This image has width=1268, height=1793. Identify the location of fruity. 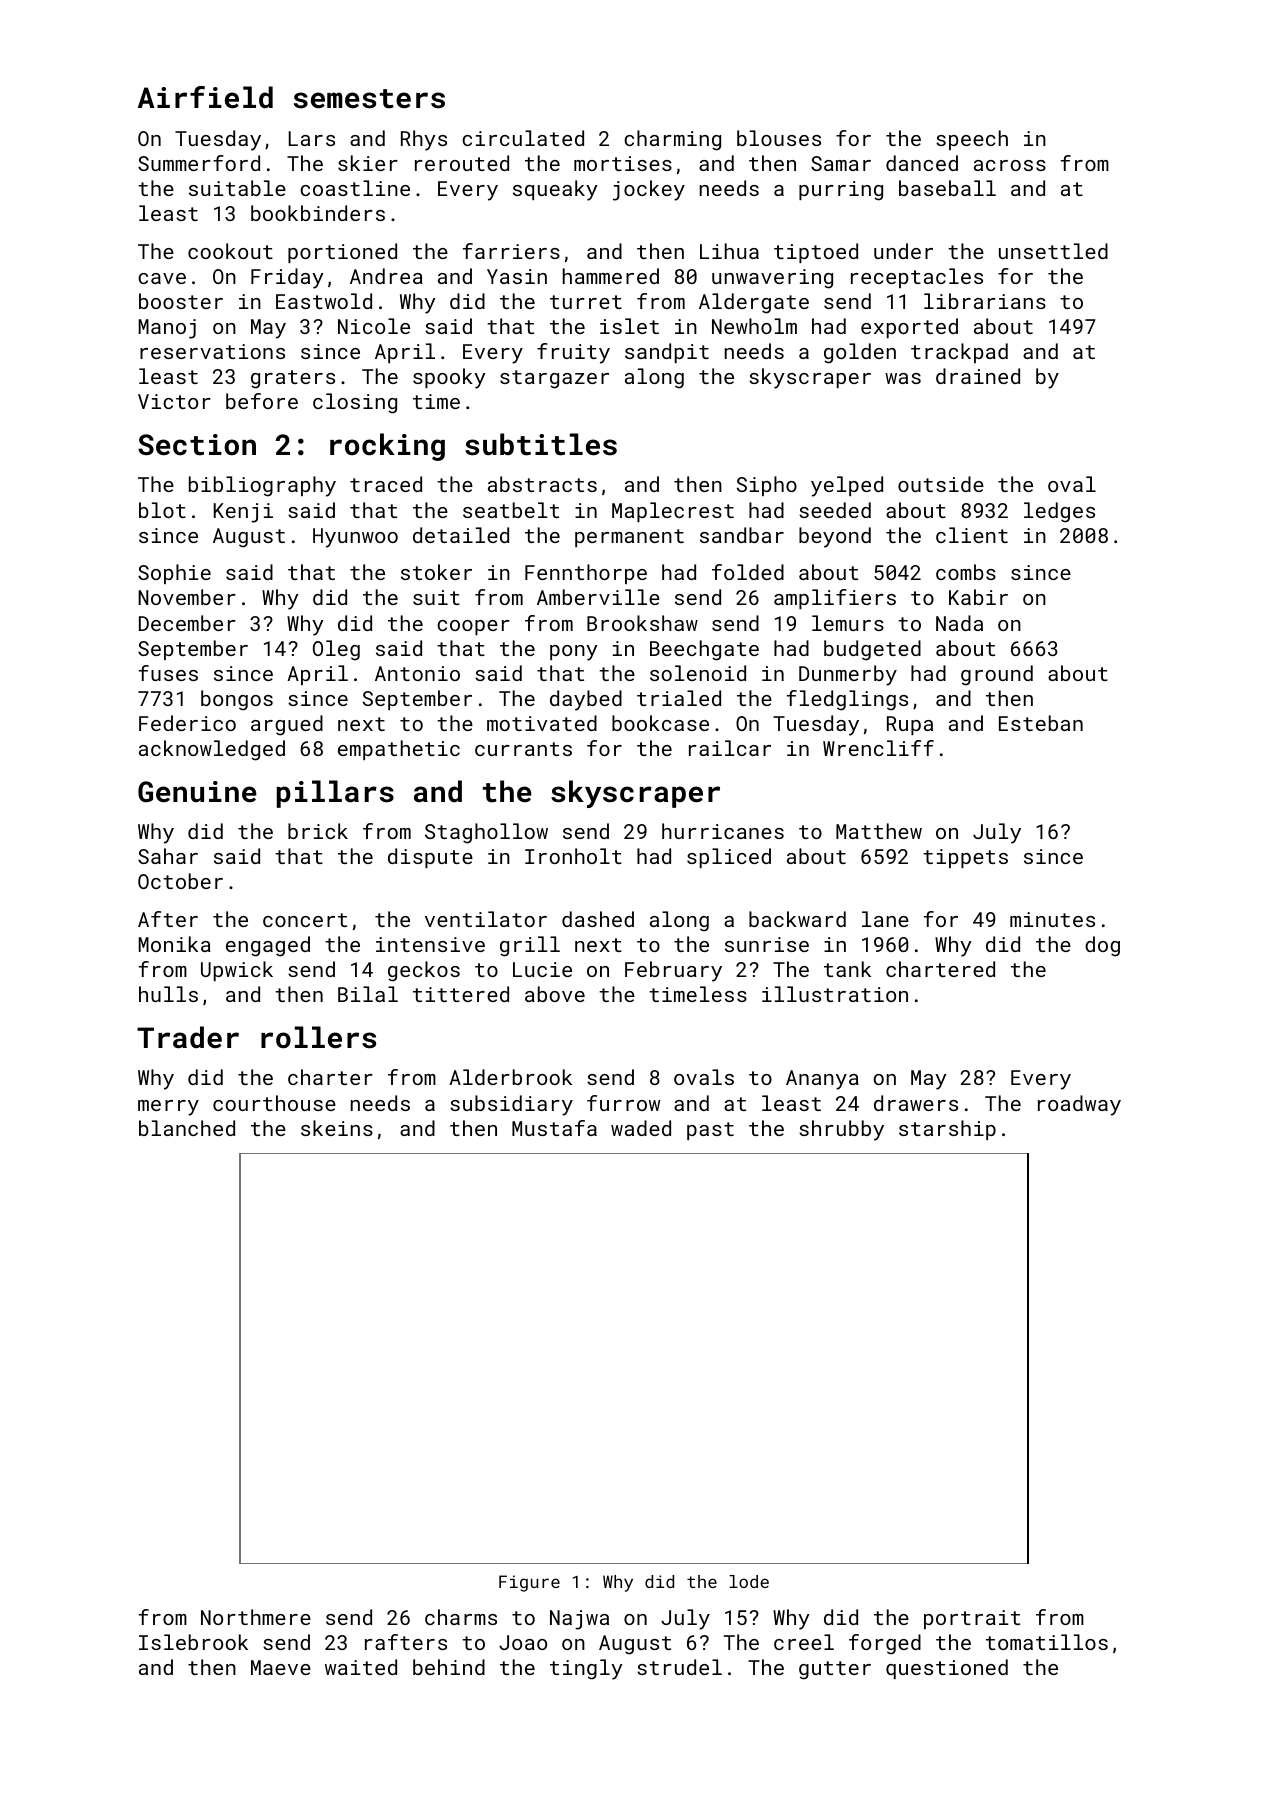
(573, 353).
